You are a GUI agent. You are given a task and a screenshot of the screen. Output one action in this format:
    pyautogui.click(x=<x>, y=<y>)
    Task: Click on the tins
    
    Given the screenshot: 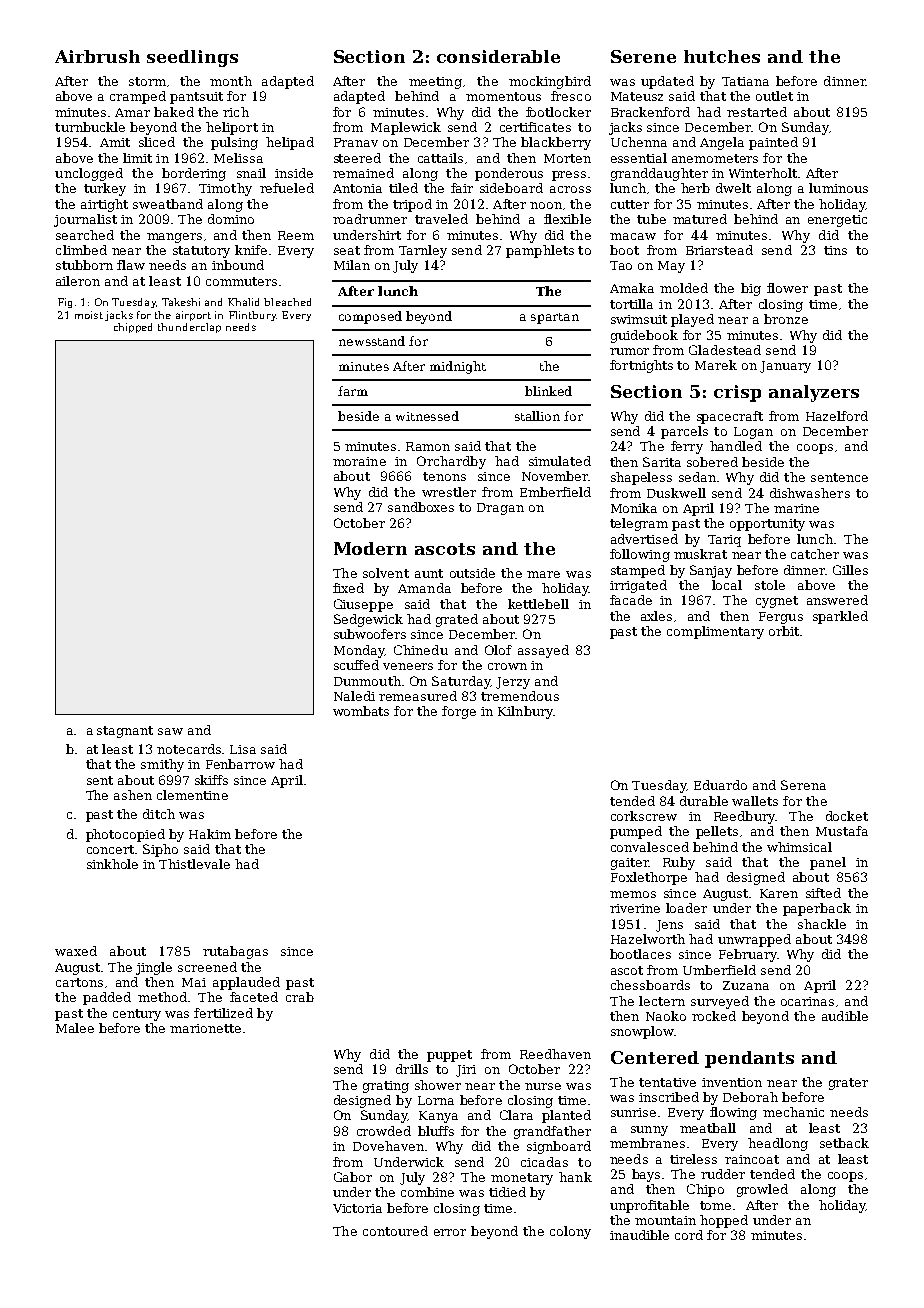 What is the action you would take?
    pyautogui.click(x=835, y=250)
